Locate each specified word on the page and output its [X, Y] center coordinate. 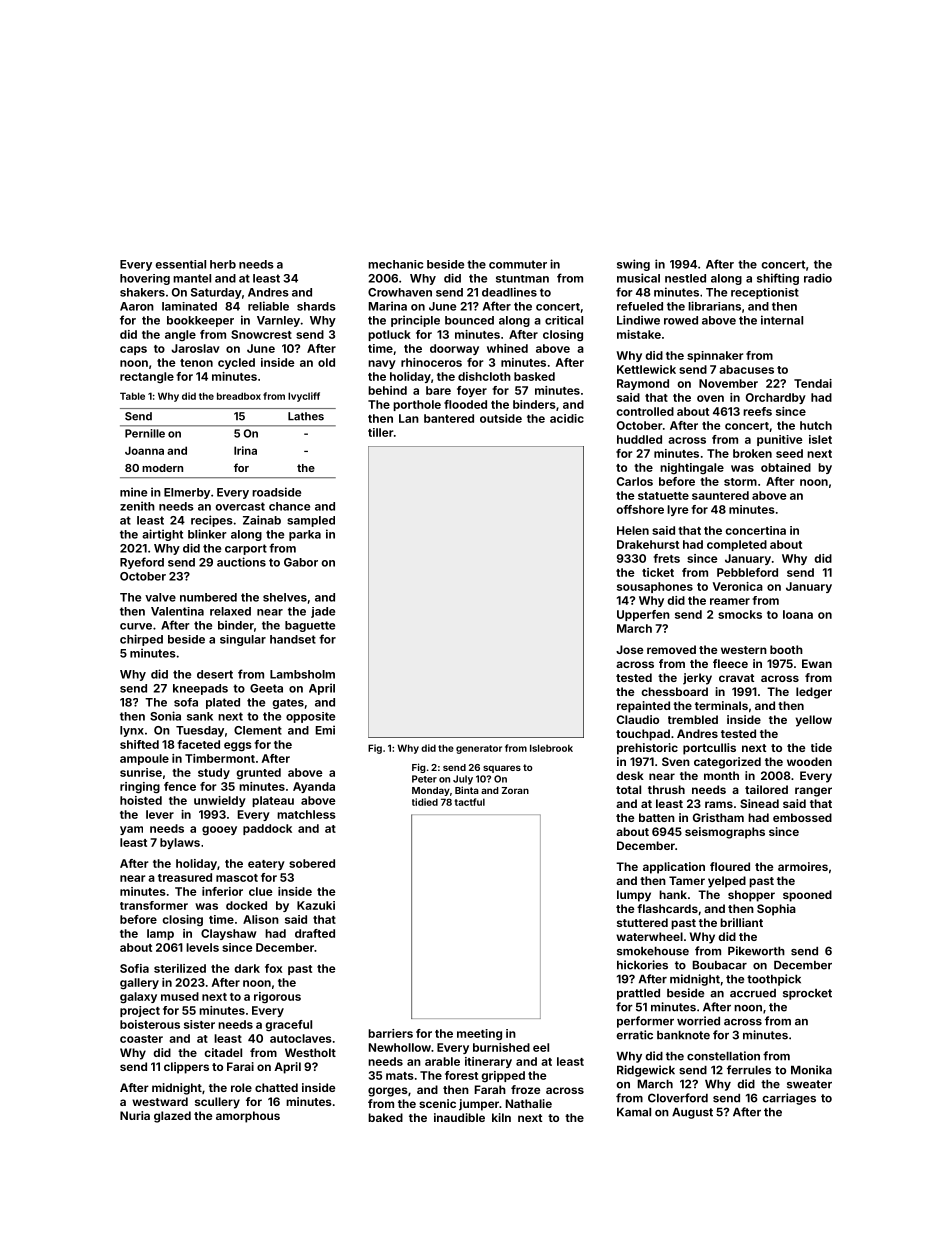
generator [479, 749]
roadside [276, 492]
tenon [196, 363]
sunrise [141, 772]
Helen [633, 530]
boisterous [150, 1024]
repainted [643, 707]
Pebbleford [747, 572]
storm [740, 482]
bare [438, 390]
